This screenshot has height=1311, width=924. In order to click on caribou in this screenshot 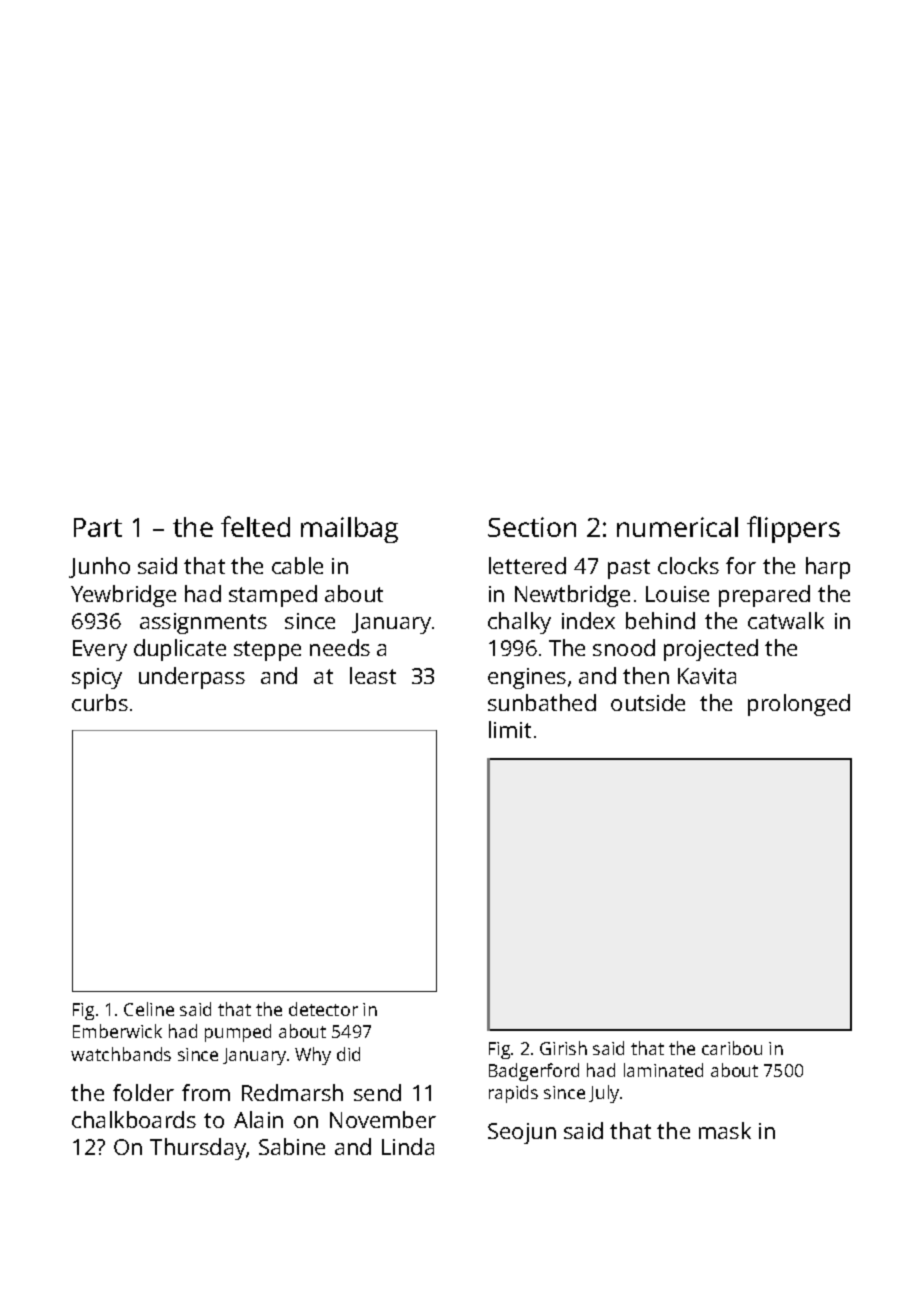, I will do `click(732, 1048)`.
